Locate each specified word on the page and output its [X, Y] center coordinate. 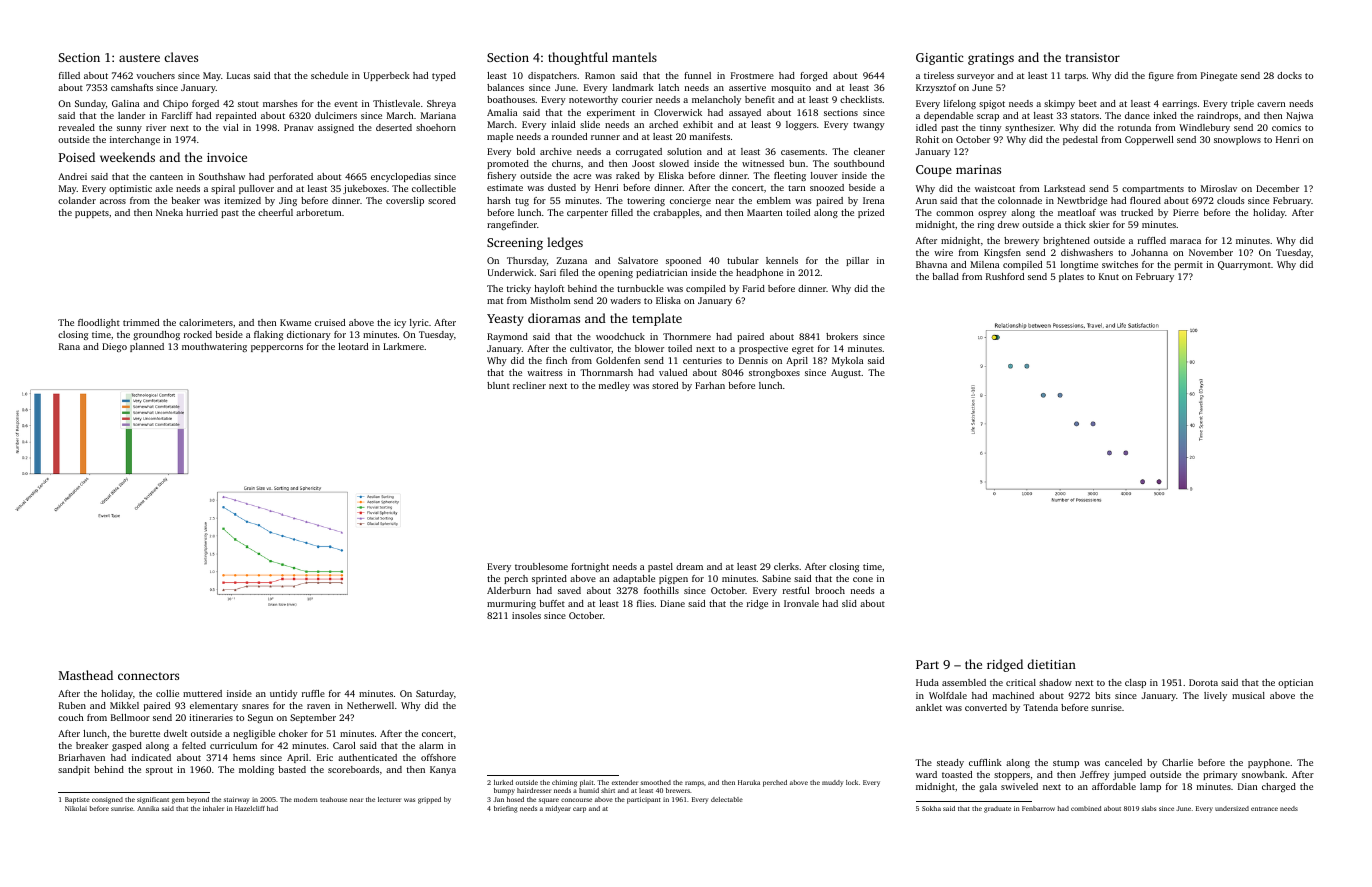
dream [689, 566]
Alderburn [509, 590]
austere [139, 58]
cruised [330, 322]
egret [803, 350]
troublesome [541, 566]
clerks [786, 566]
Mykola [847, 361]
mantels [634, 57]
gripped [429, 800]
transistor [1093, 57]
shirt [608, 790]
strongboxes [774, 373]
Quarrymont [1244, 265]
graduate [997, 809]
